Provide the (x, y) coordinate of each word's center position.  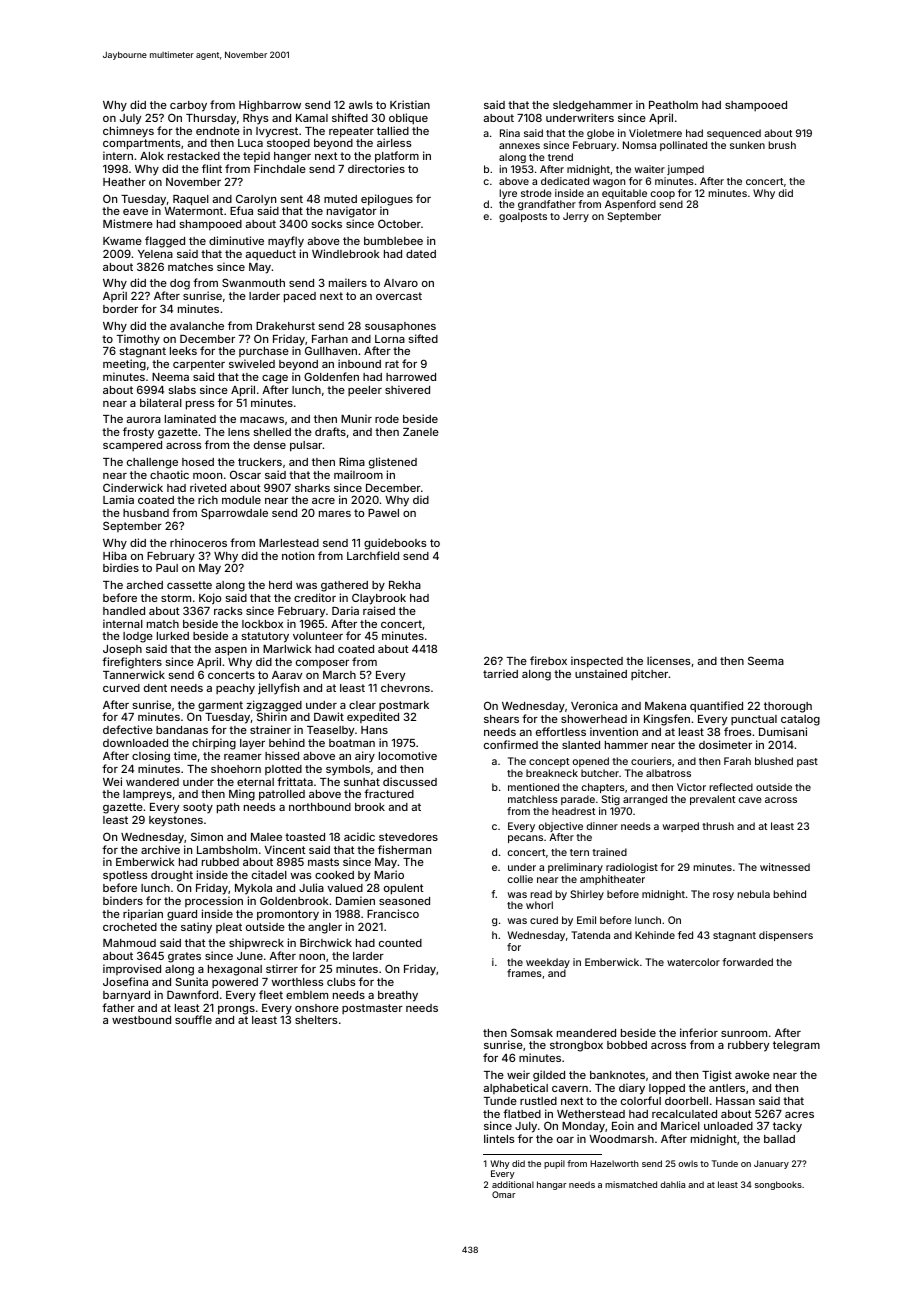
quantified (716, 707)
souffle (193, 1019)
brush (782, 145)
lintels (499, 1138)
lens (239, 432)
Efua (241, 210)
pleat (229, 928)
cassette (189, 585)
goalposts (523, 217)
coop (663, 195)
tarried (500, 673)
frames (524, 973)
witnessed (785, 867)
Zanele (421, 432)
